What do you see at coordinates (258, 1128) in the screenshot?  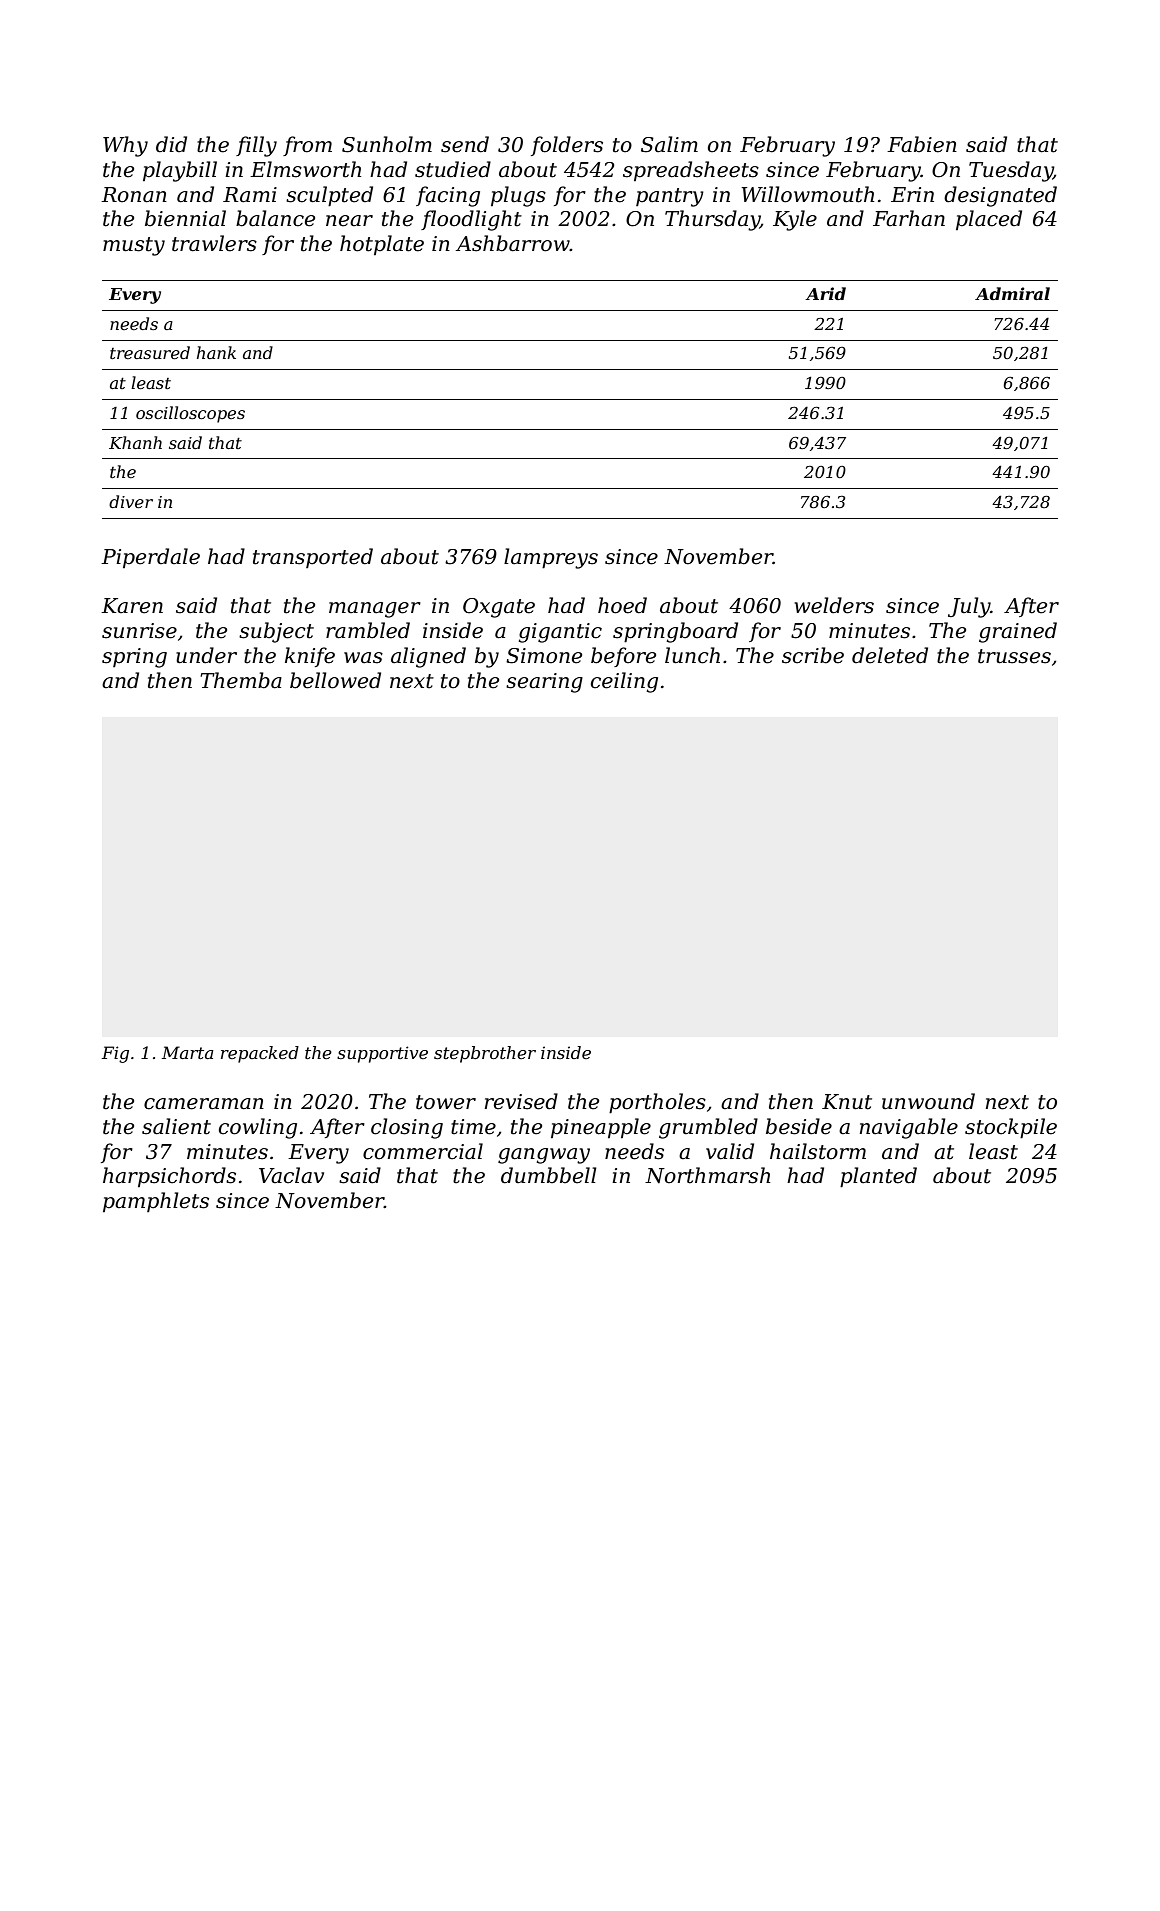 I see `cowling` at bounding box center [258, 1128].
